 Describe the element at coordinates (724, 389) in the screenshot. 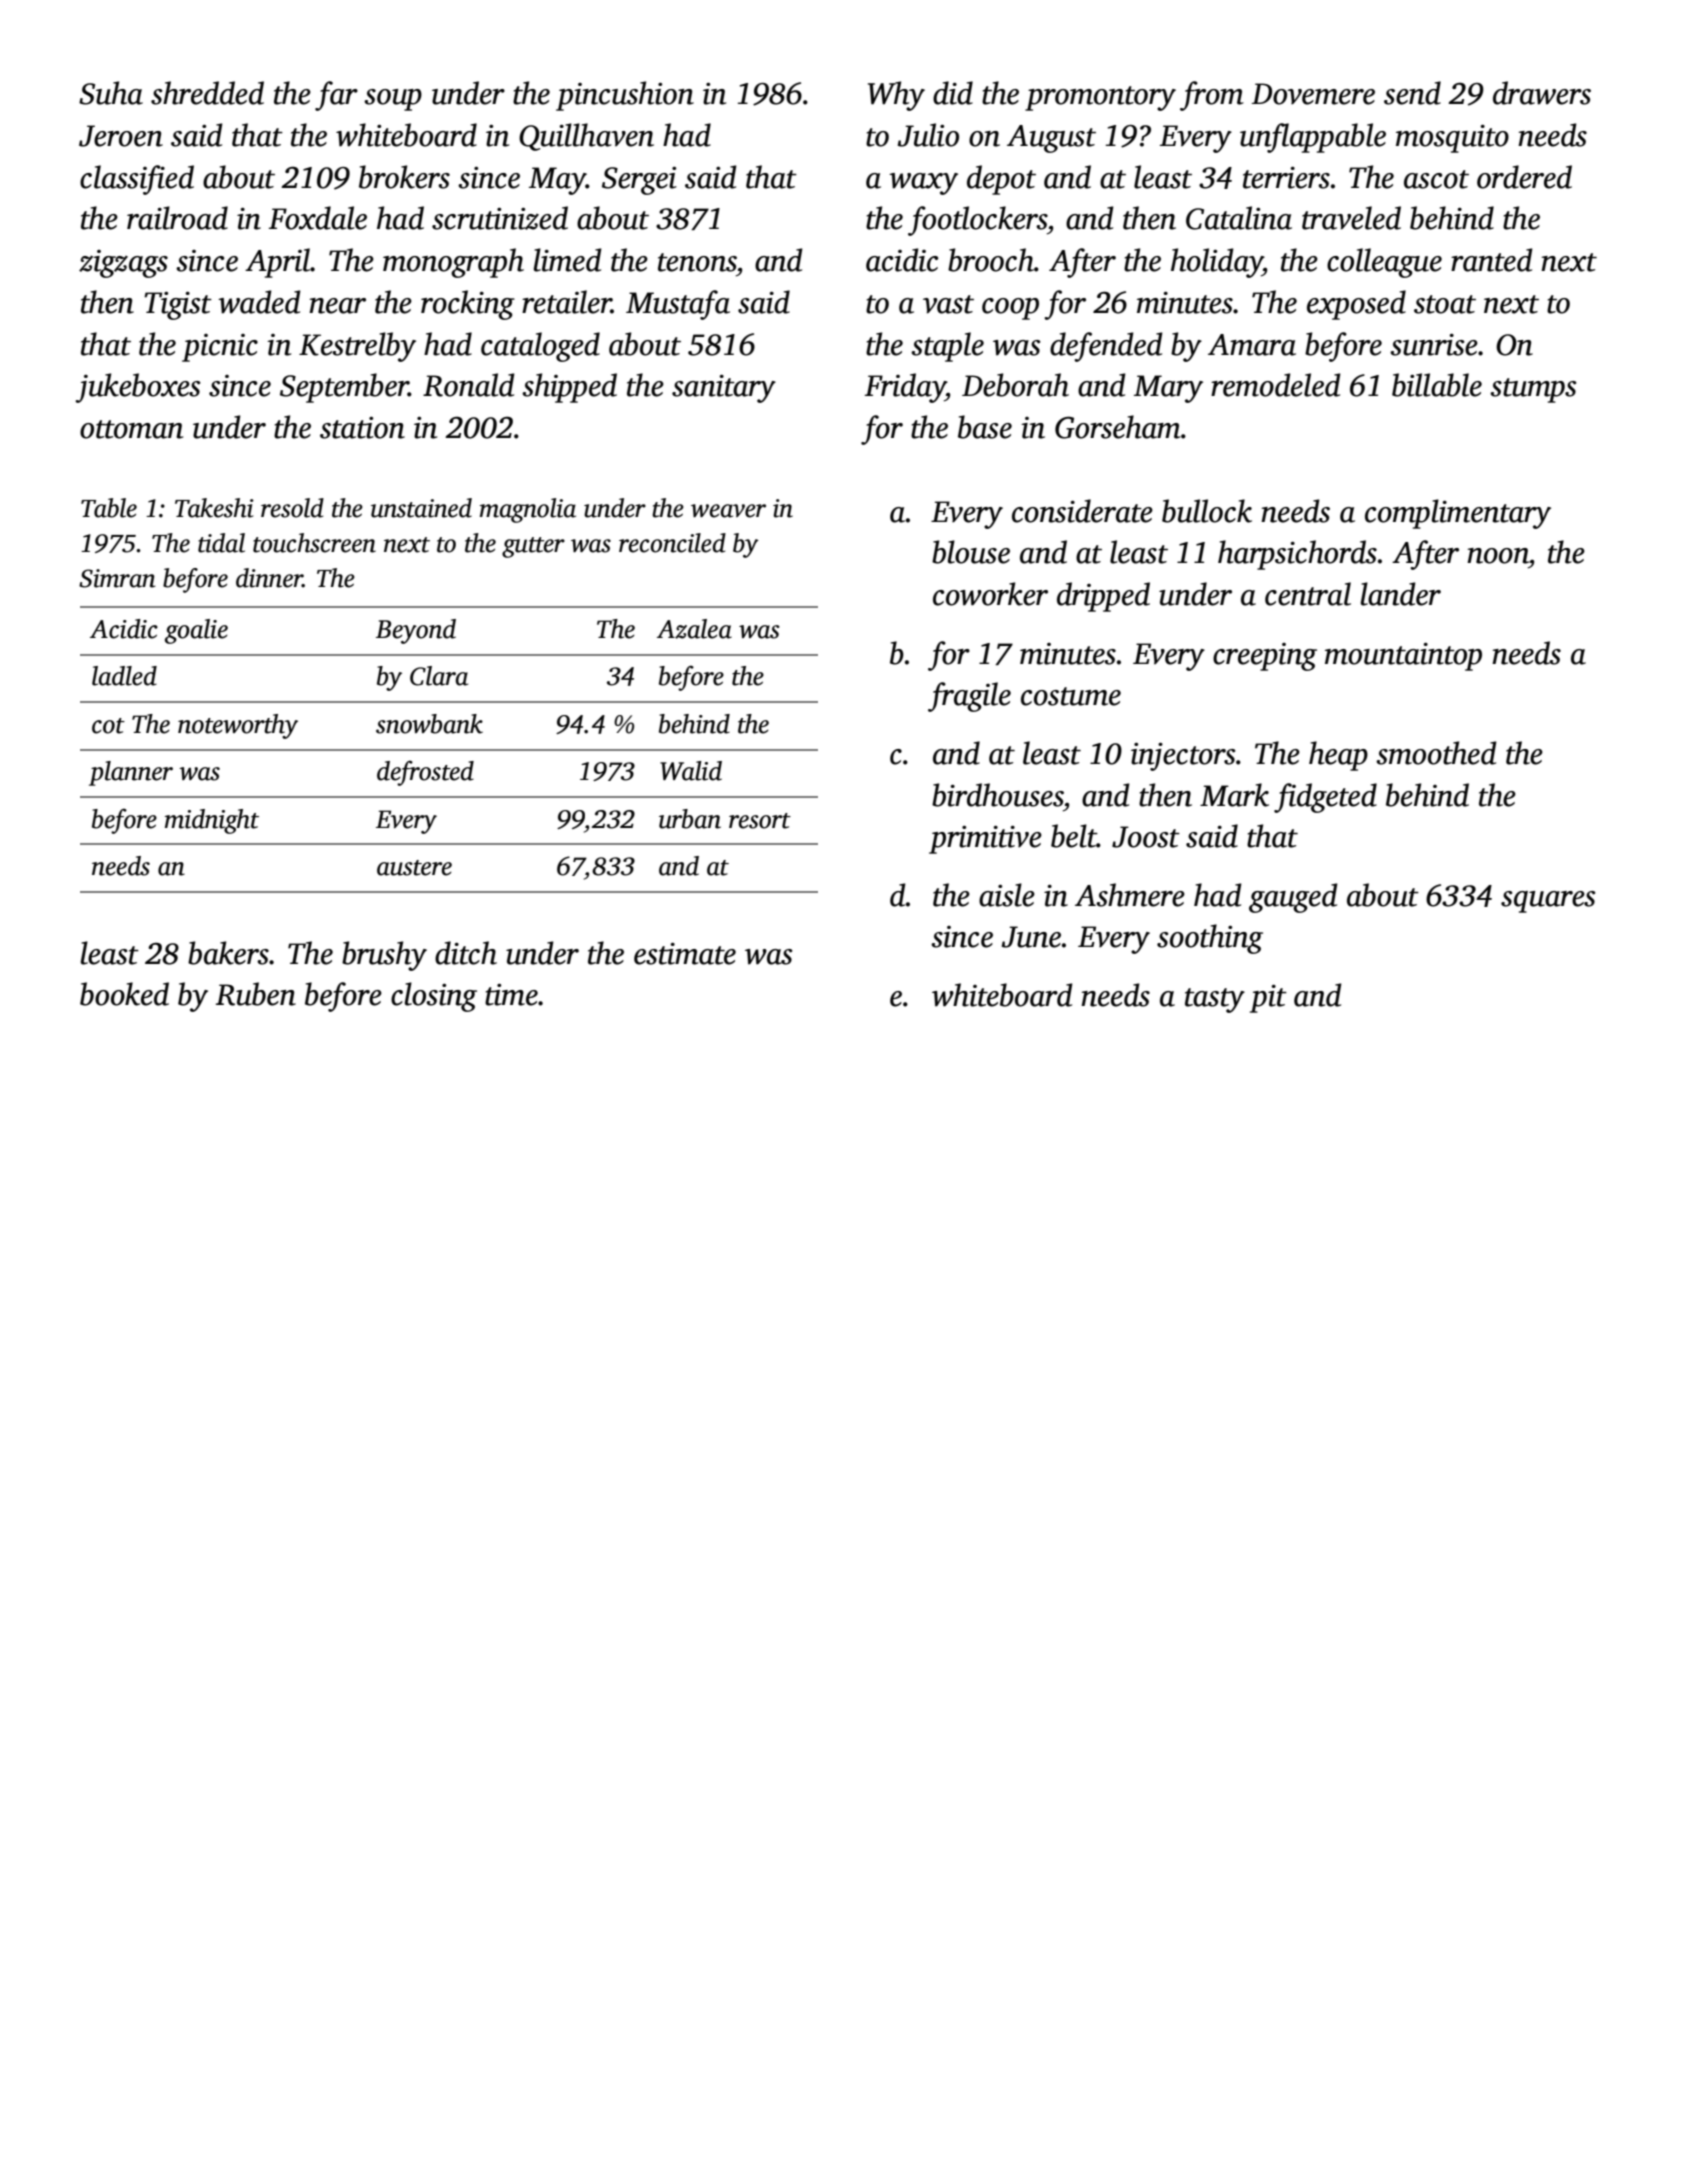

I see `sanitary` at that location.
